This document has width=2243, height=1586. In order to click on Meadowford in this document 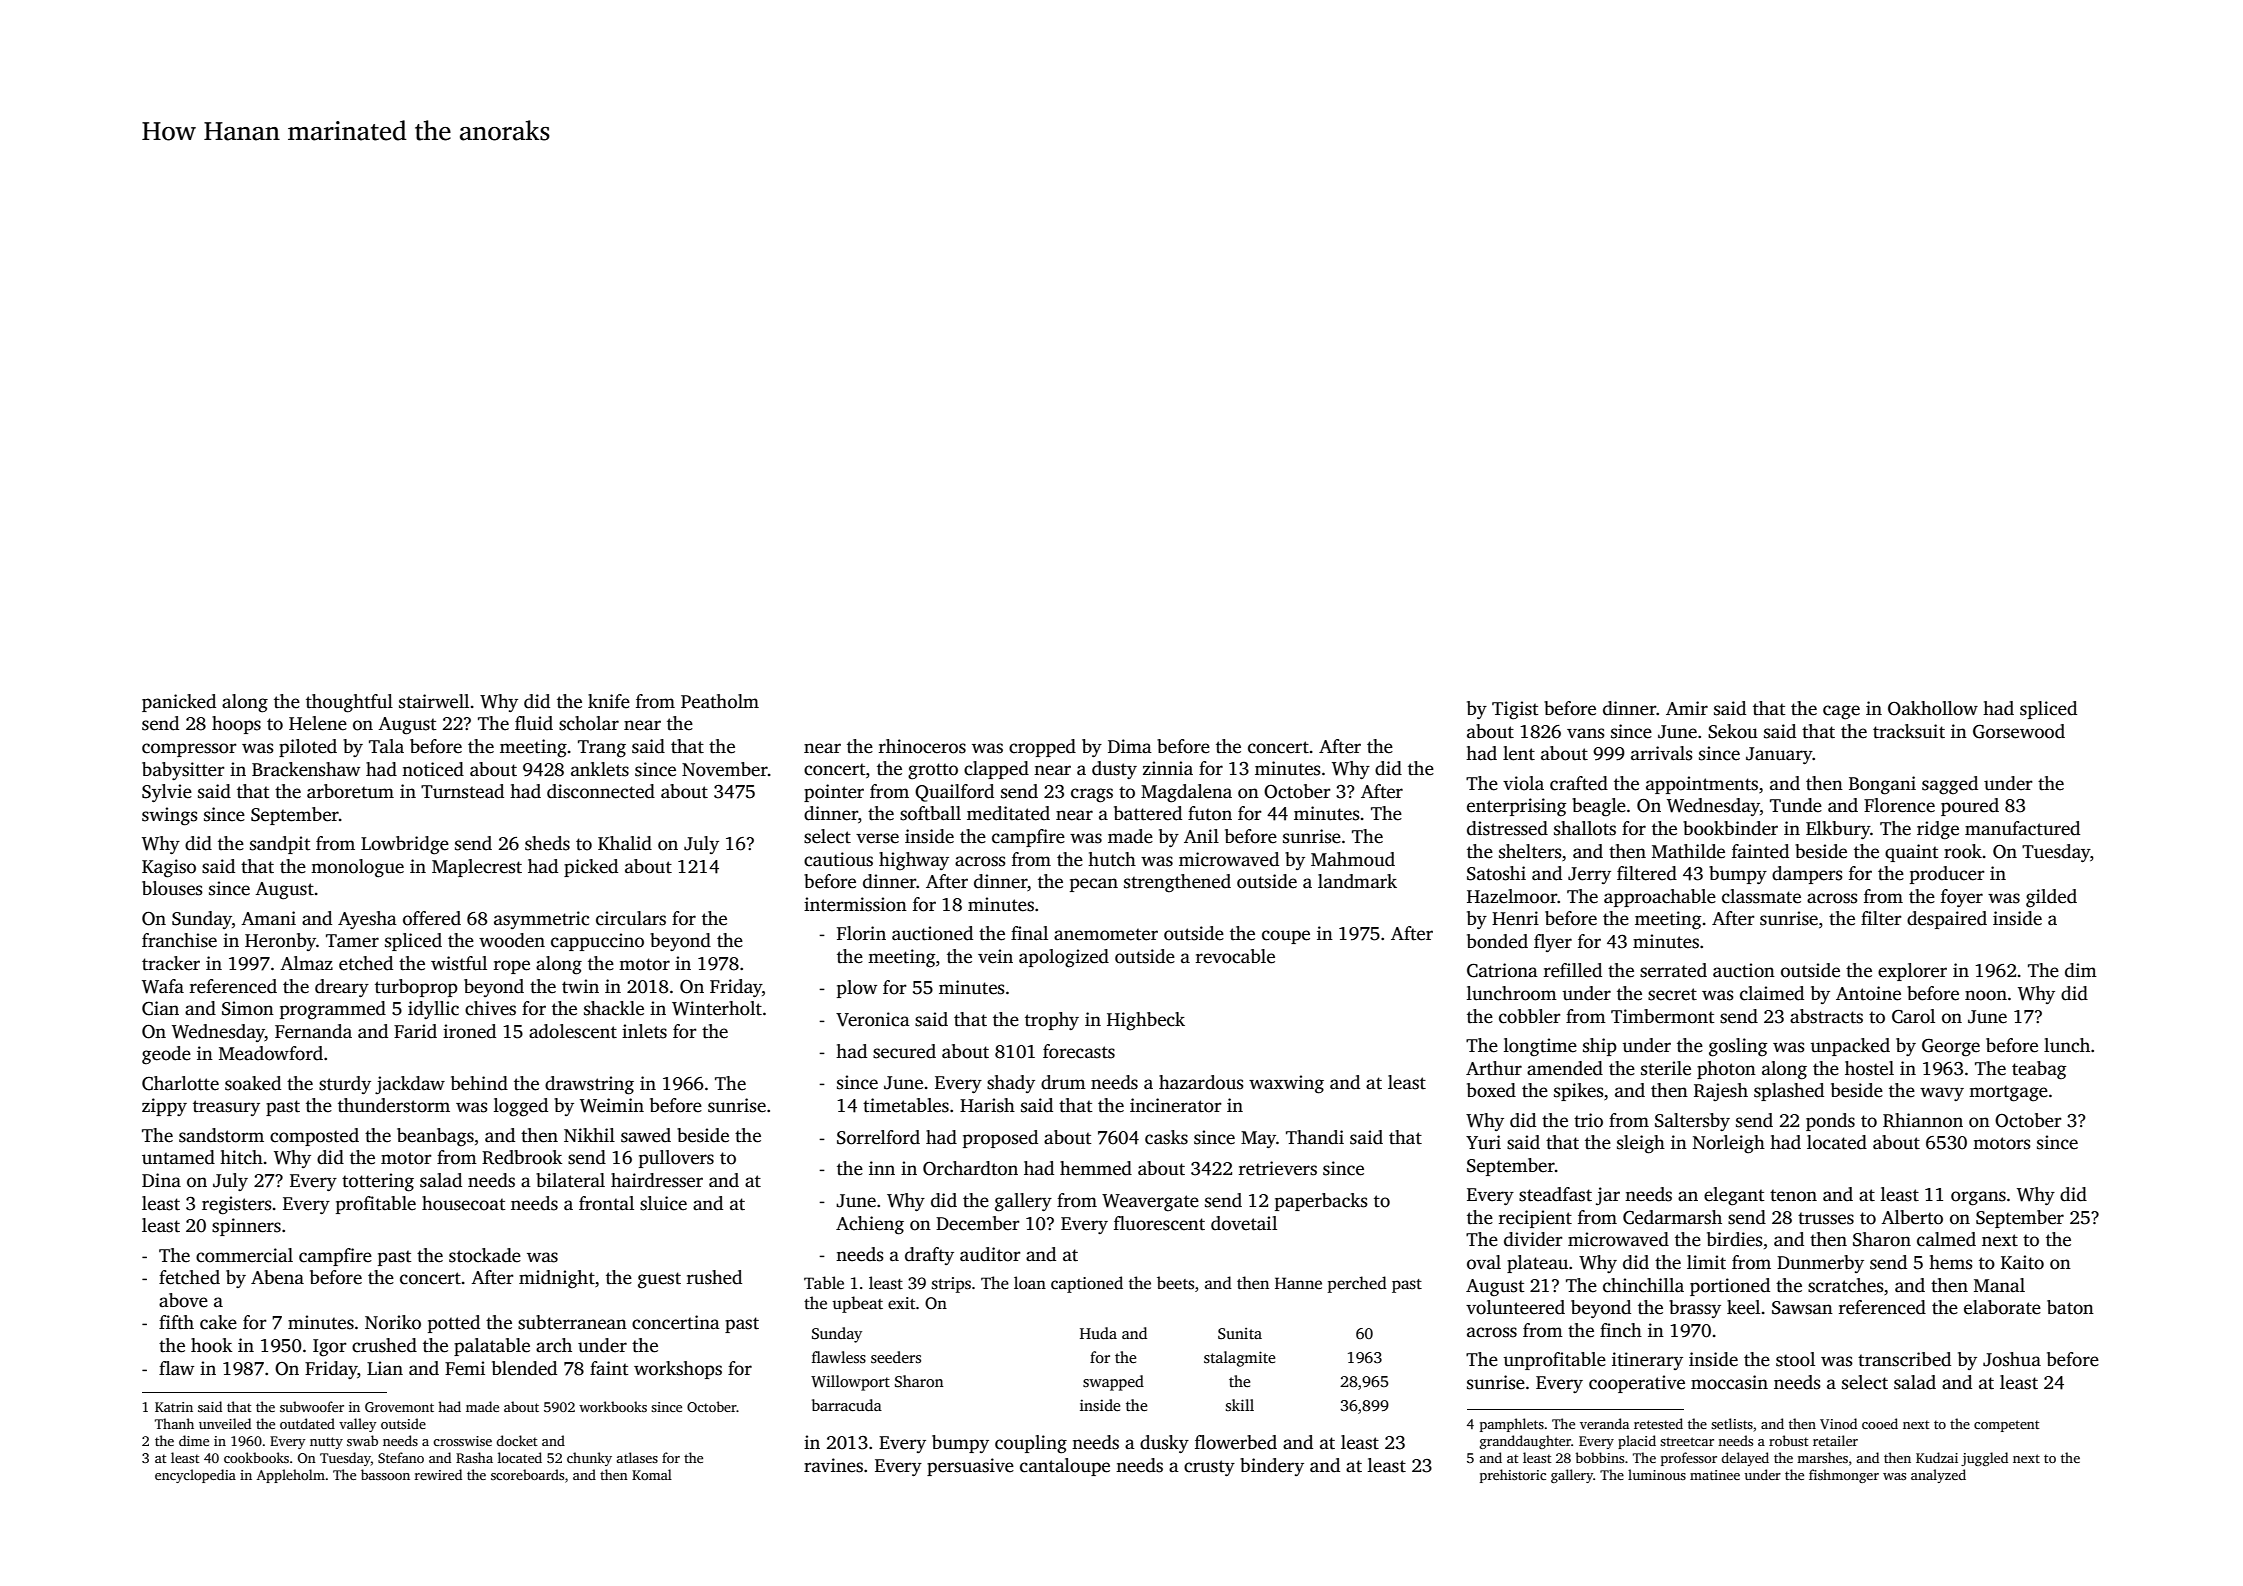, I will do `click(271, 1053)`.
